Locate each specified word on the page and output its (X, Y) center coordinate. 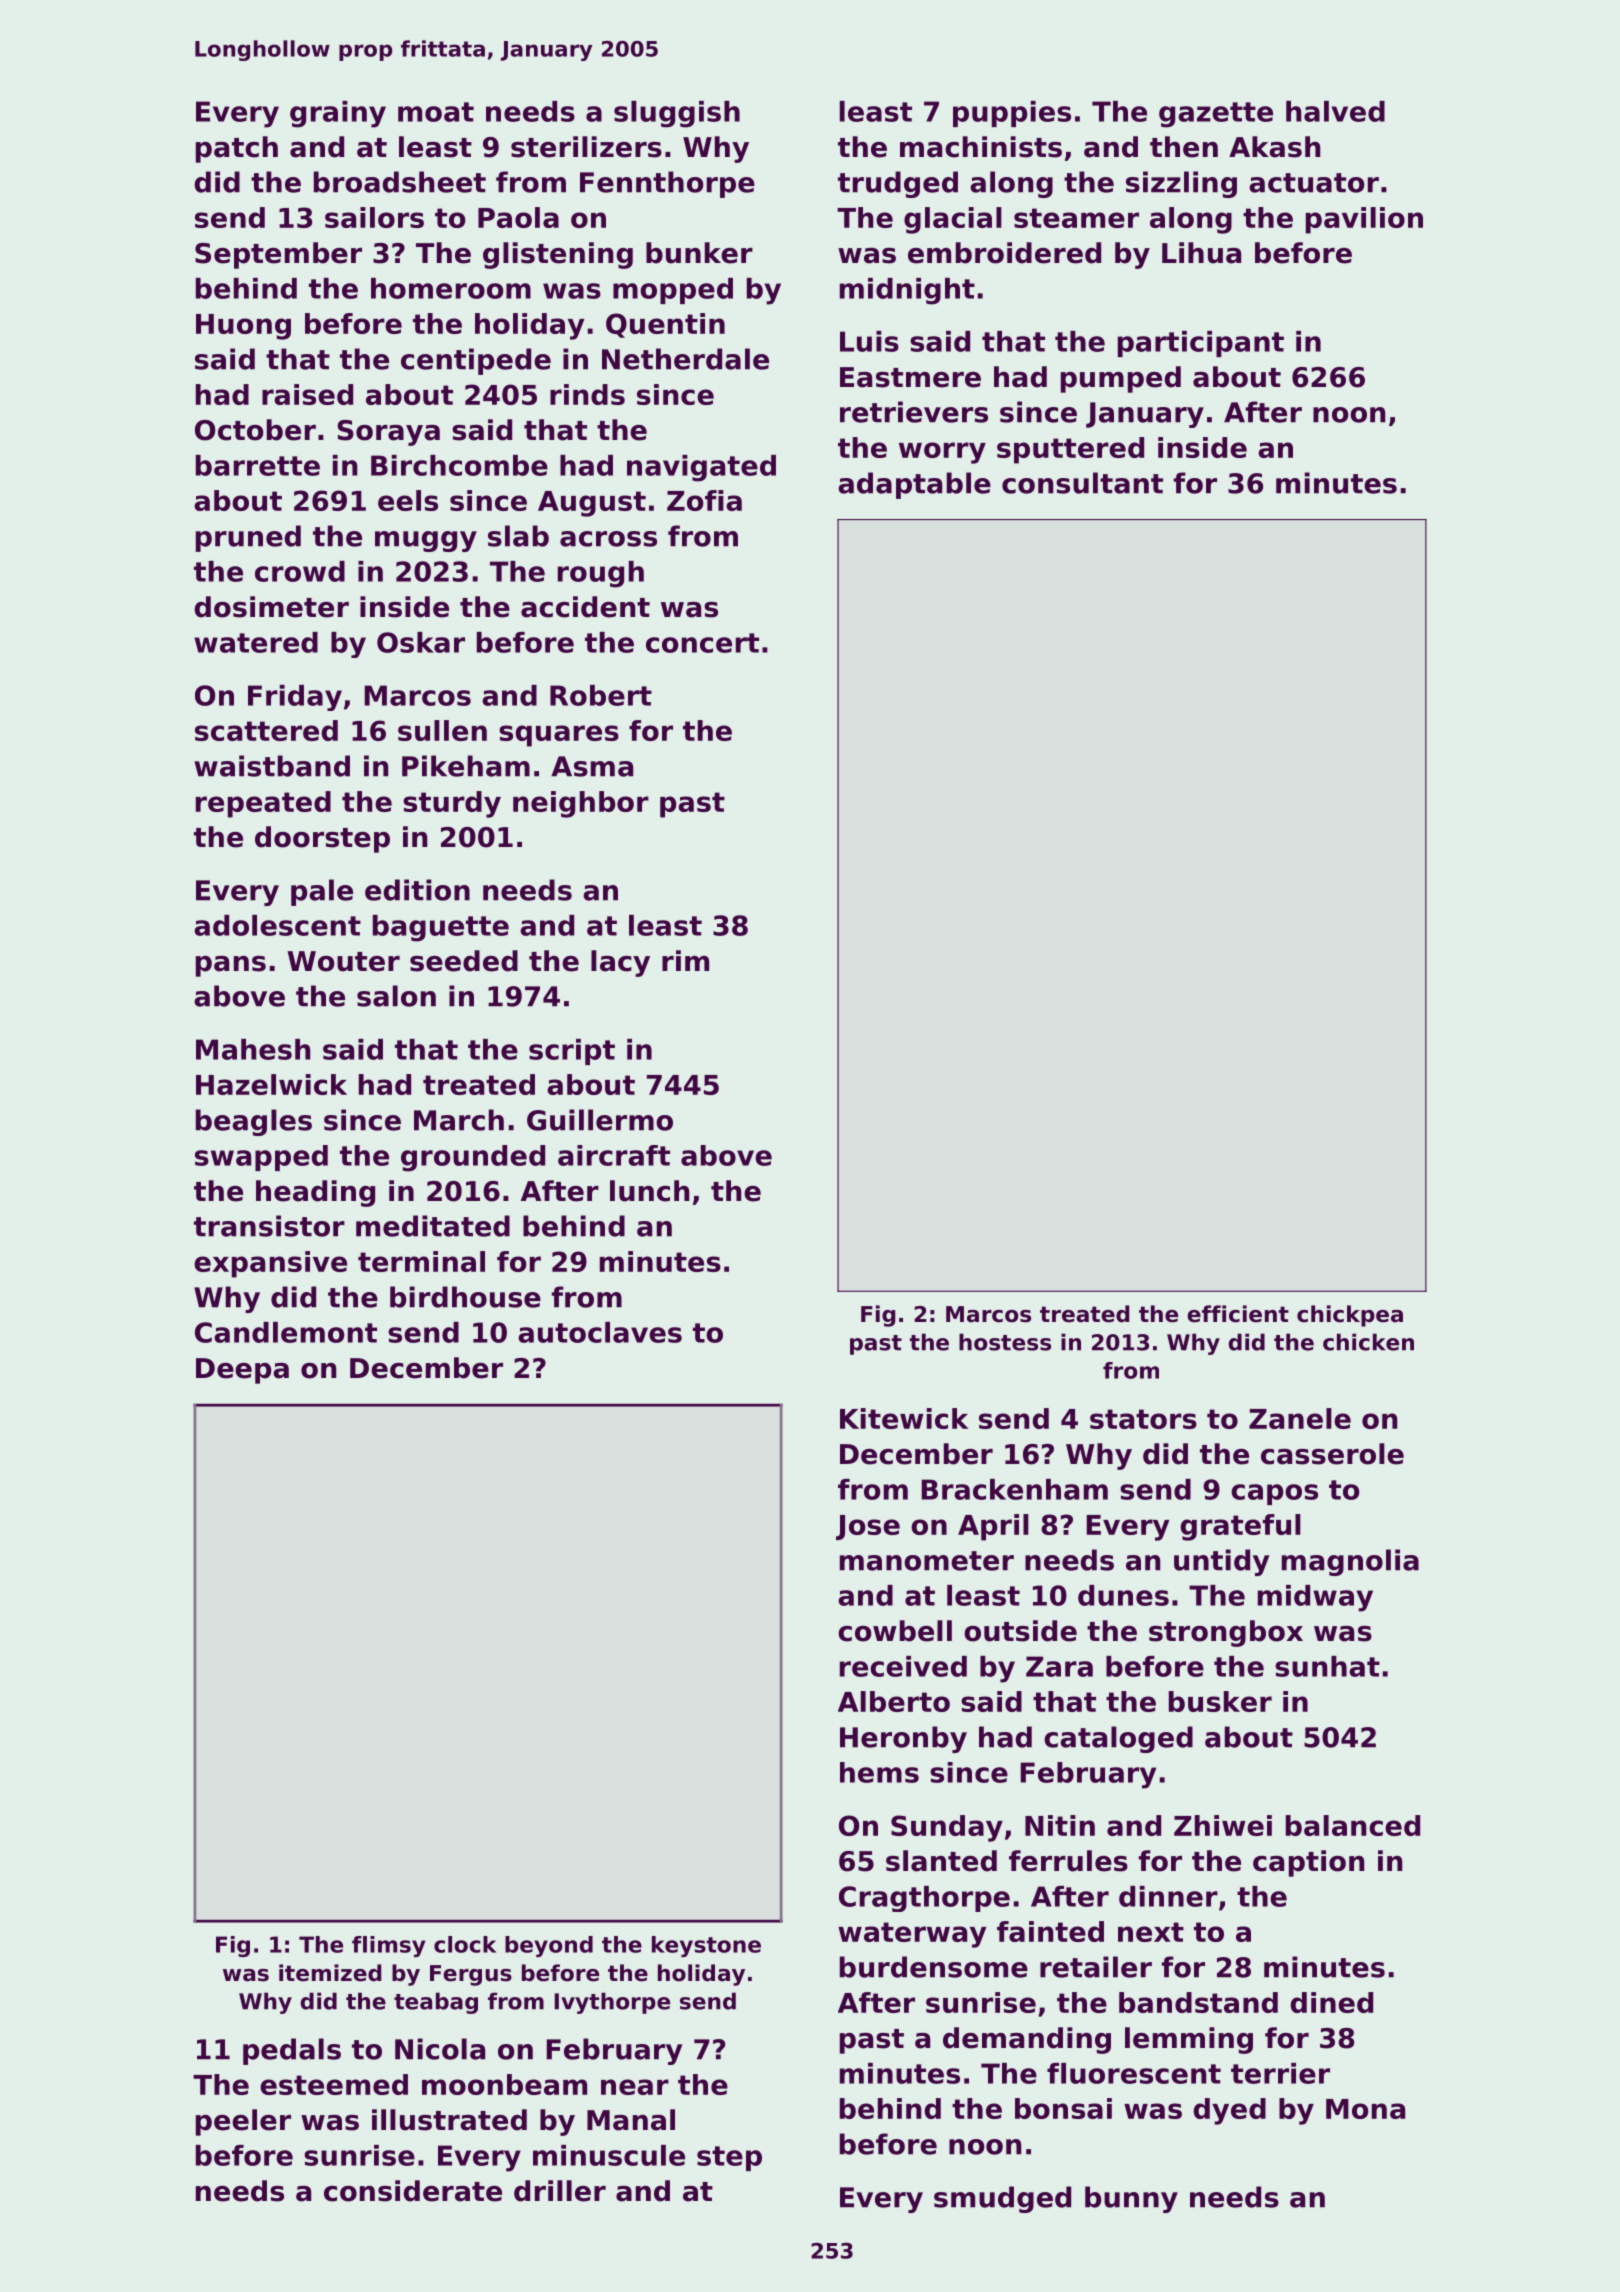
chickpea (1350, 1316)
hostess (1005, 1342)
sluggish (677, 114)
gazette (1216, 115)
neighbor (581, 804)
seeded (464, 961)
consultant (1082, 483)
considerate (413, 2191)
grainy (338, 114)
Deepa (242, 1371)
